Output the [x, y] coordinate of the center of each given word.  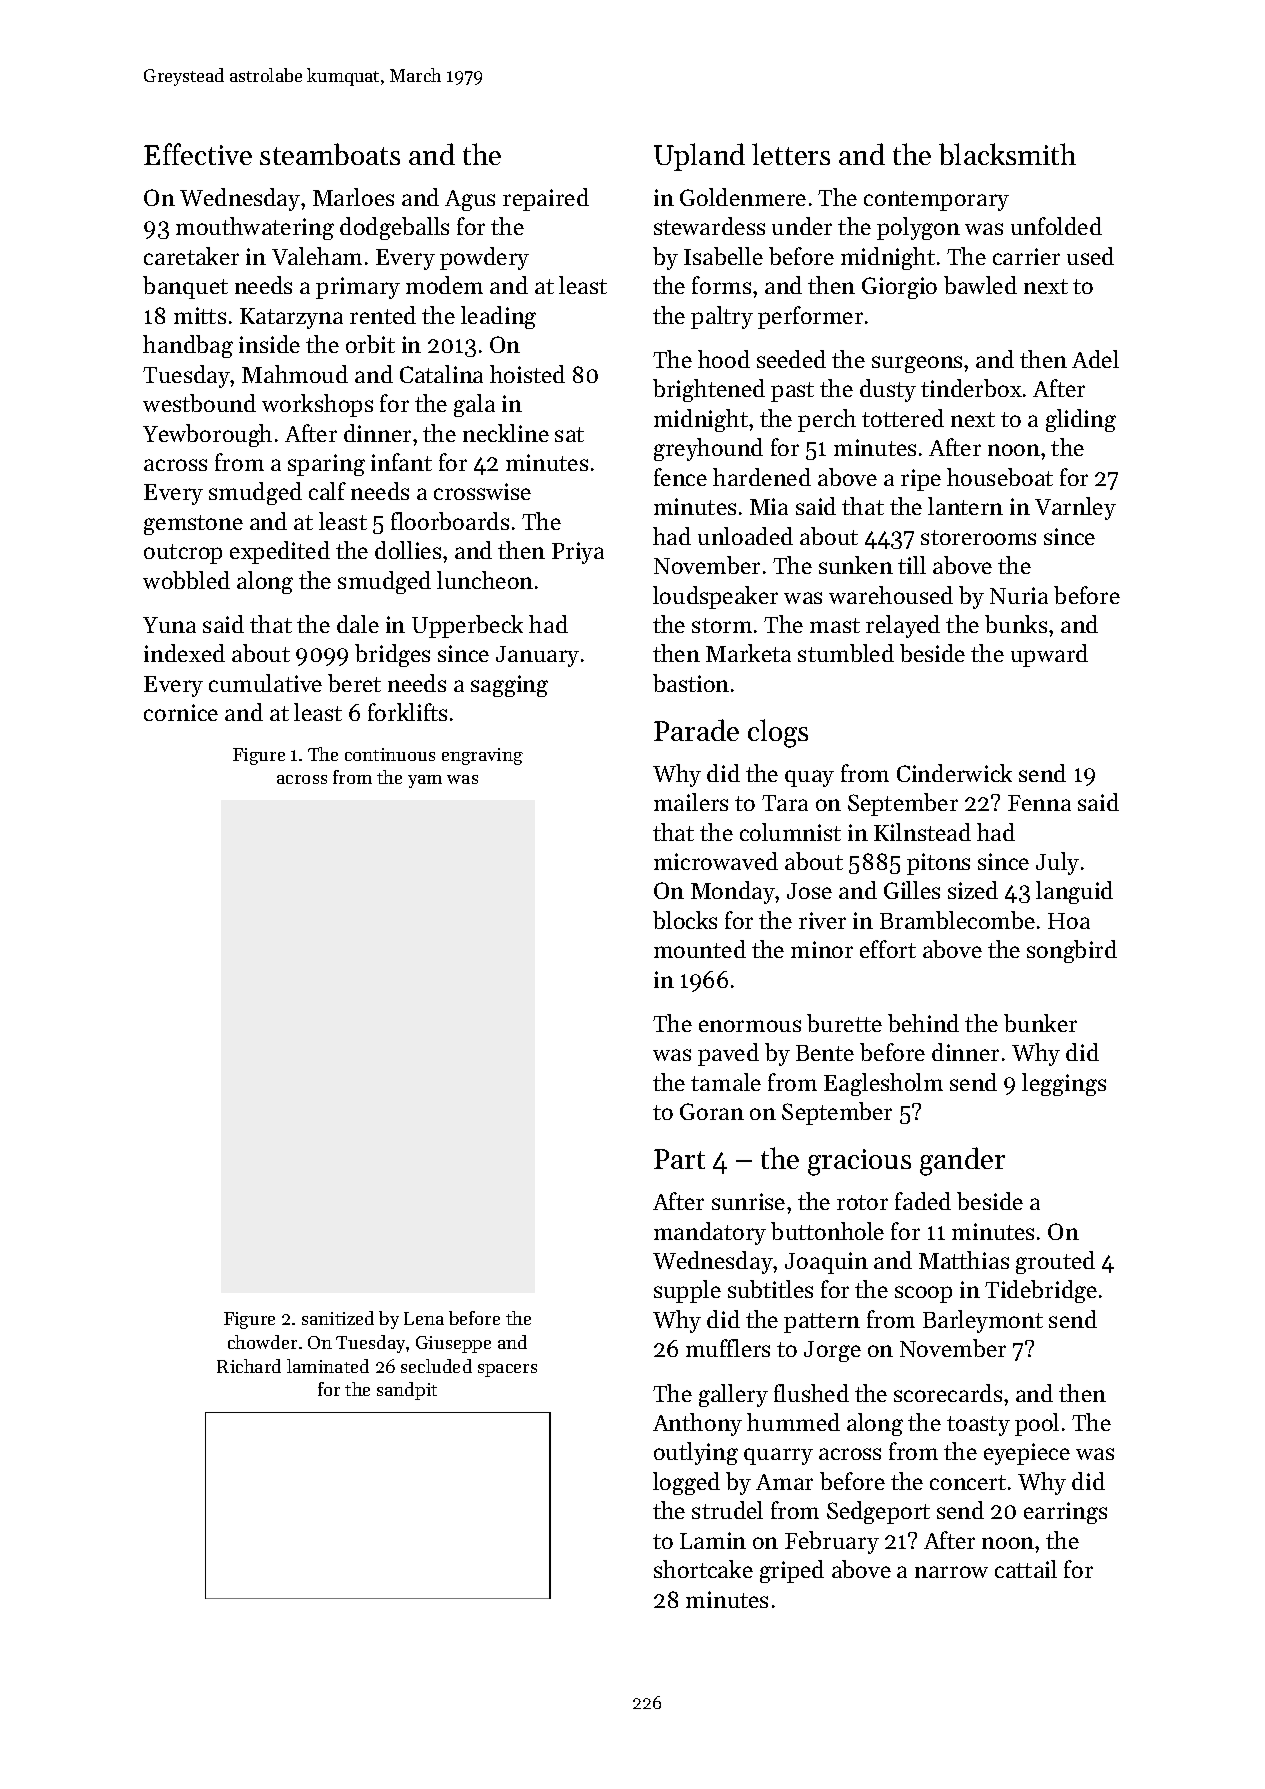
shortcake [703, 1569]
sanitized [338, 1318]
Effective [198, 154]
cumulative [265, 683]
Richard [249, 1366]
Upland [699, 157]
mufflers [728, 1348]
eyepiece [1027, 1454]
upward [1049, 655]
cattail [1026, 1569]
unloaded [745, 536]
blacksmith [1007, 154]
